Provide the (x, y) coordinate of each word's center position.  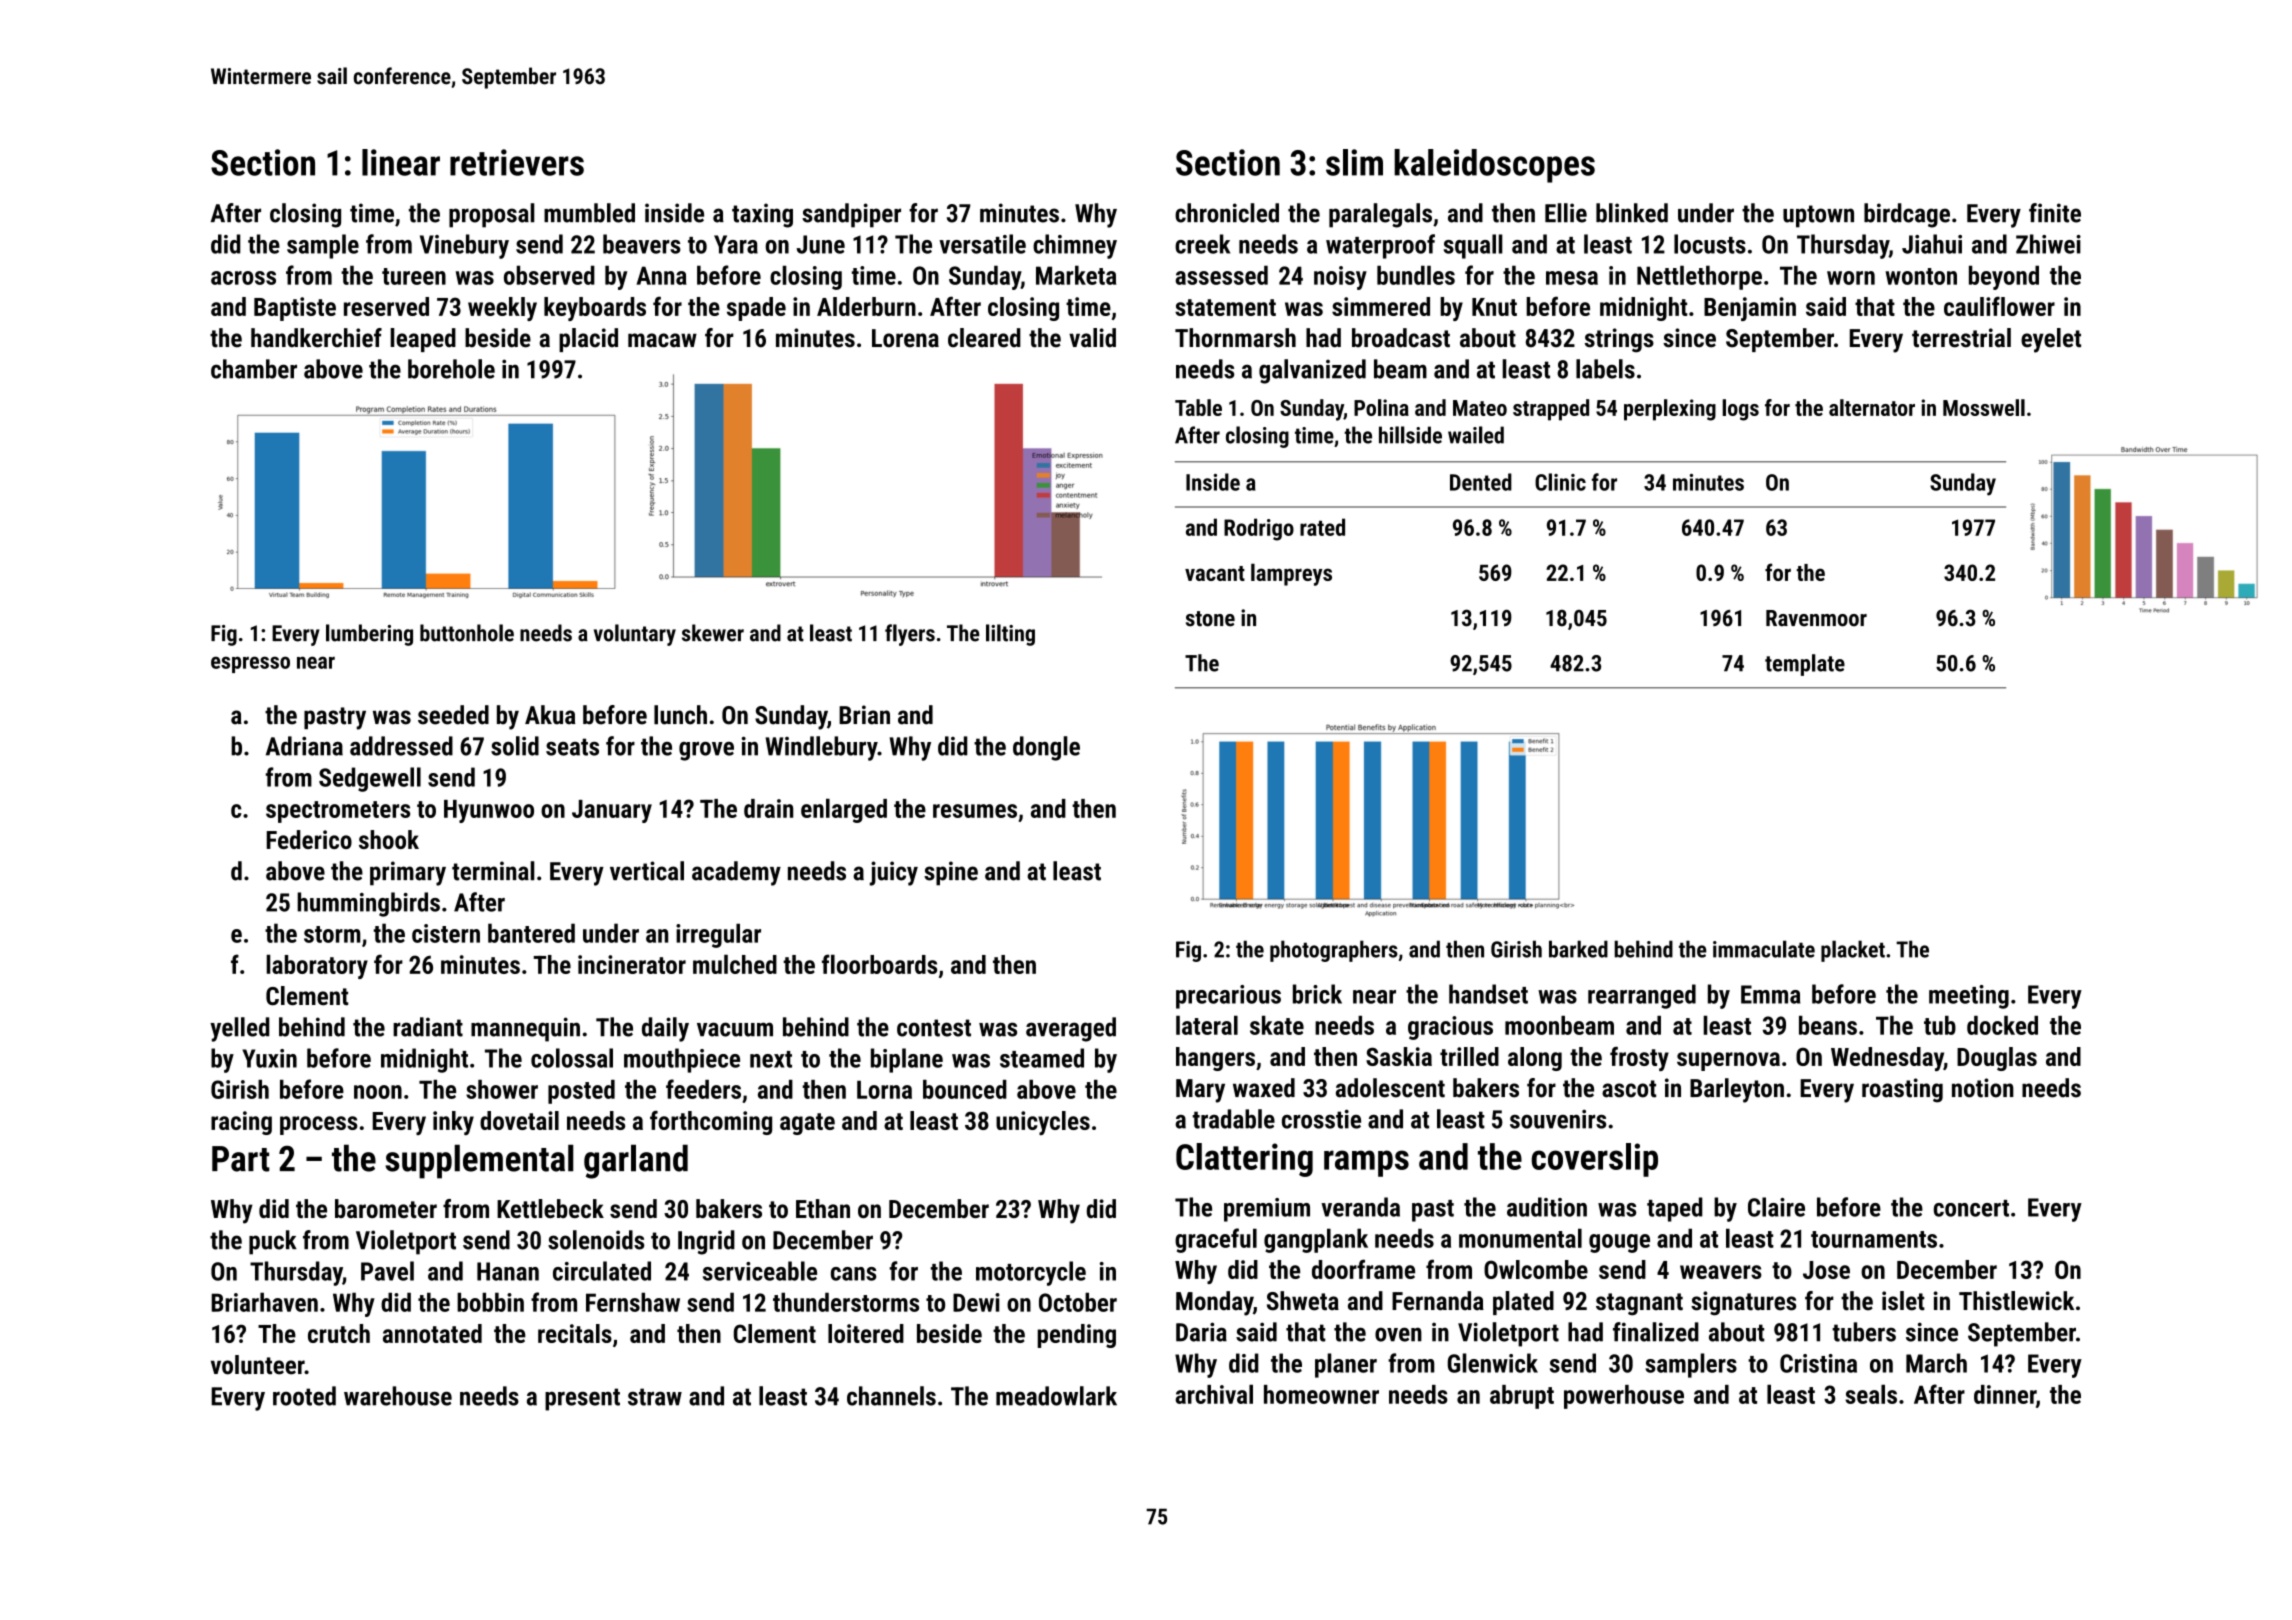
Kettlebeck (550, 1208)
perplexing (1670, 410)
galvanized (1312, 371)
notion (1983, 1088)
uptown (1818, 216)
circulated (602, 1271)
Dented (1481, 482)
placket (1853, 951)
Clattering (1244, 1160)
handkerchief (316, 338)
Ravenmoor (1816, 618)
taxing (762, 215)
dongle (1046, 748)
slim (1354, 162)
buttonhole (467, 633)
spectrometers (338, 812)
